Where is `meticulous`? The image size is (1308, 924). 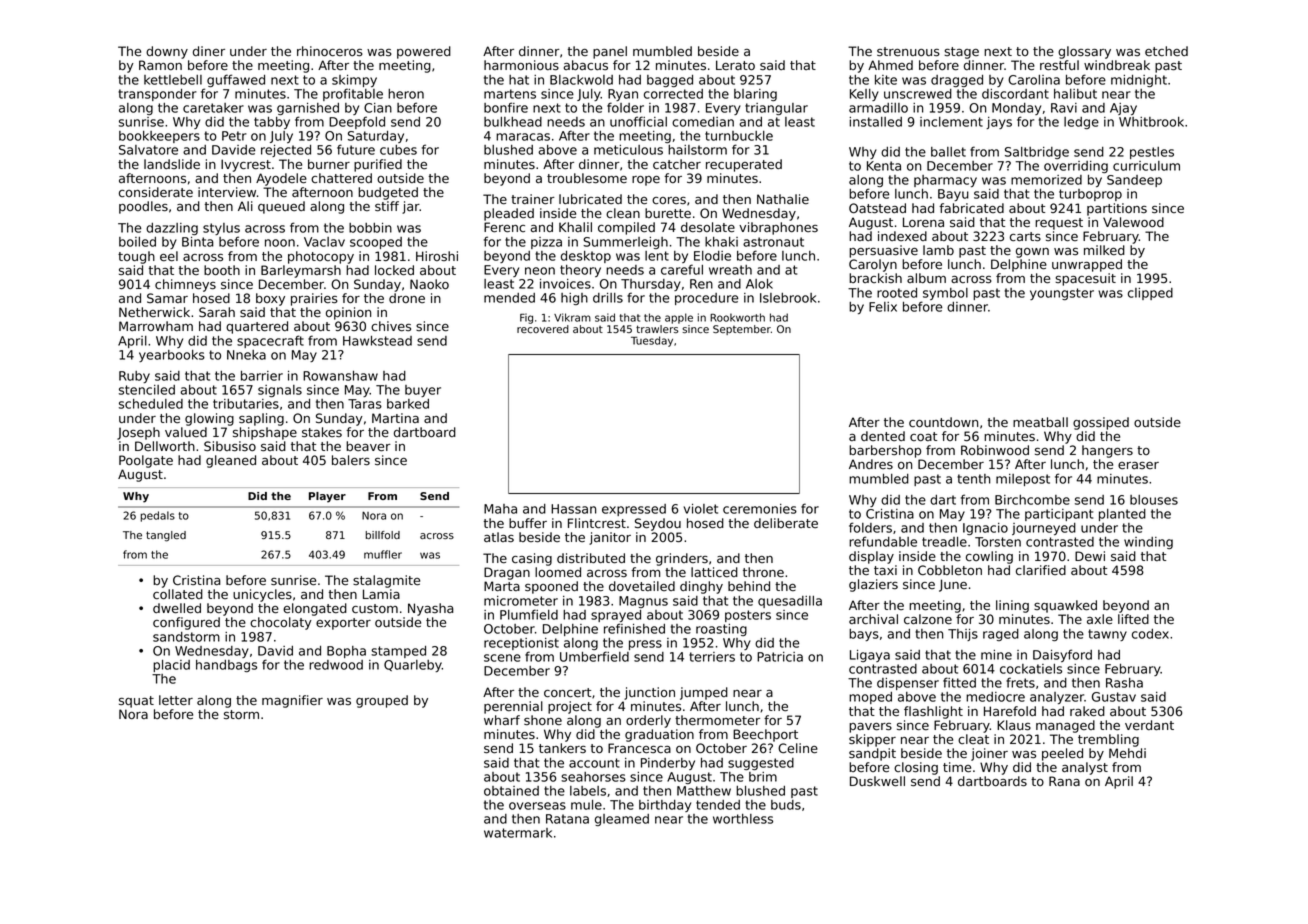 meticulous is located at coordinates (628, 150).
